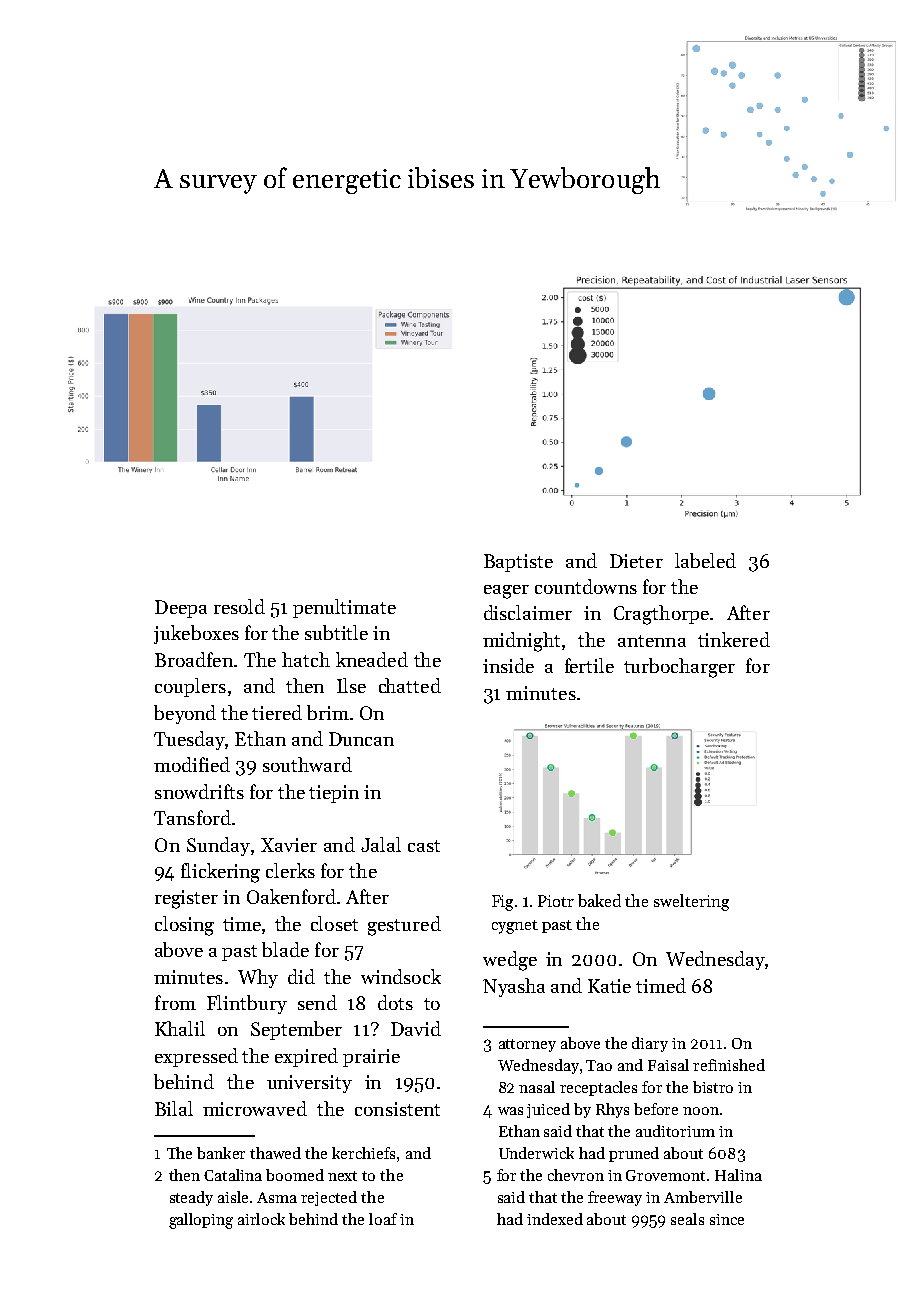  Describe the element at coordinates (514, 987) in the screenshot. I see `Nyasha` at that location.
